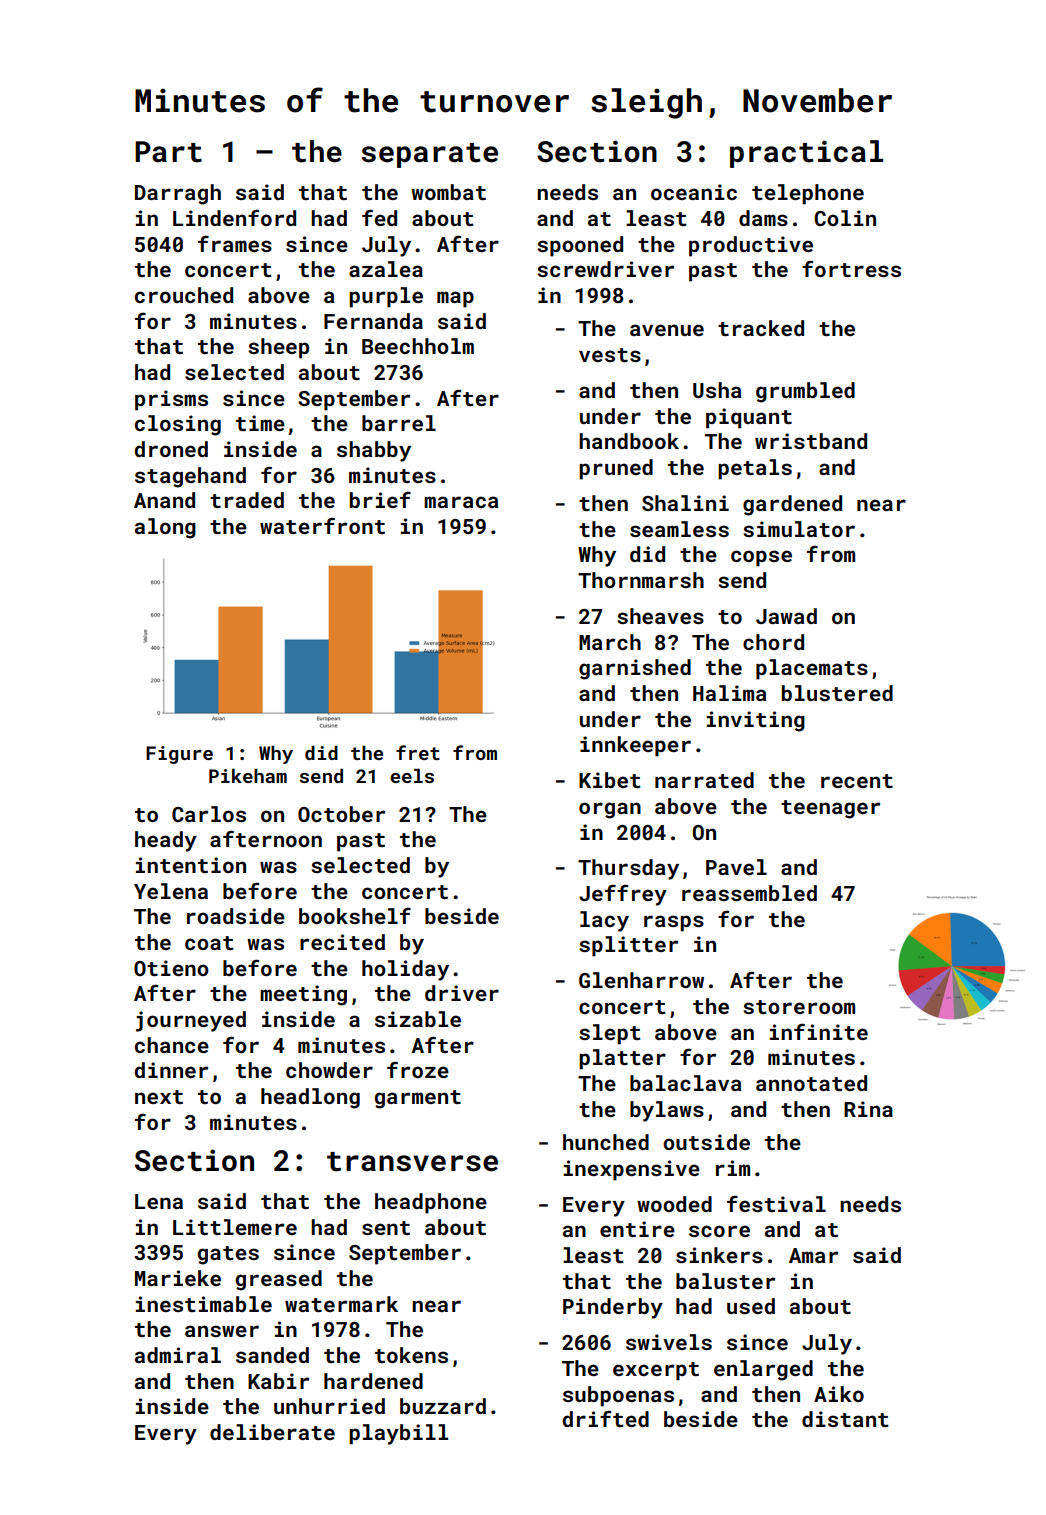 The image size is (1046, 1515). Describe the element at coordinates (669, 1342) in the screenshot. I see `swivels` at that location.
